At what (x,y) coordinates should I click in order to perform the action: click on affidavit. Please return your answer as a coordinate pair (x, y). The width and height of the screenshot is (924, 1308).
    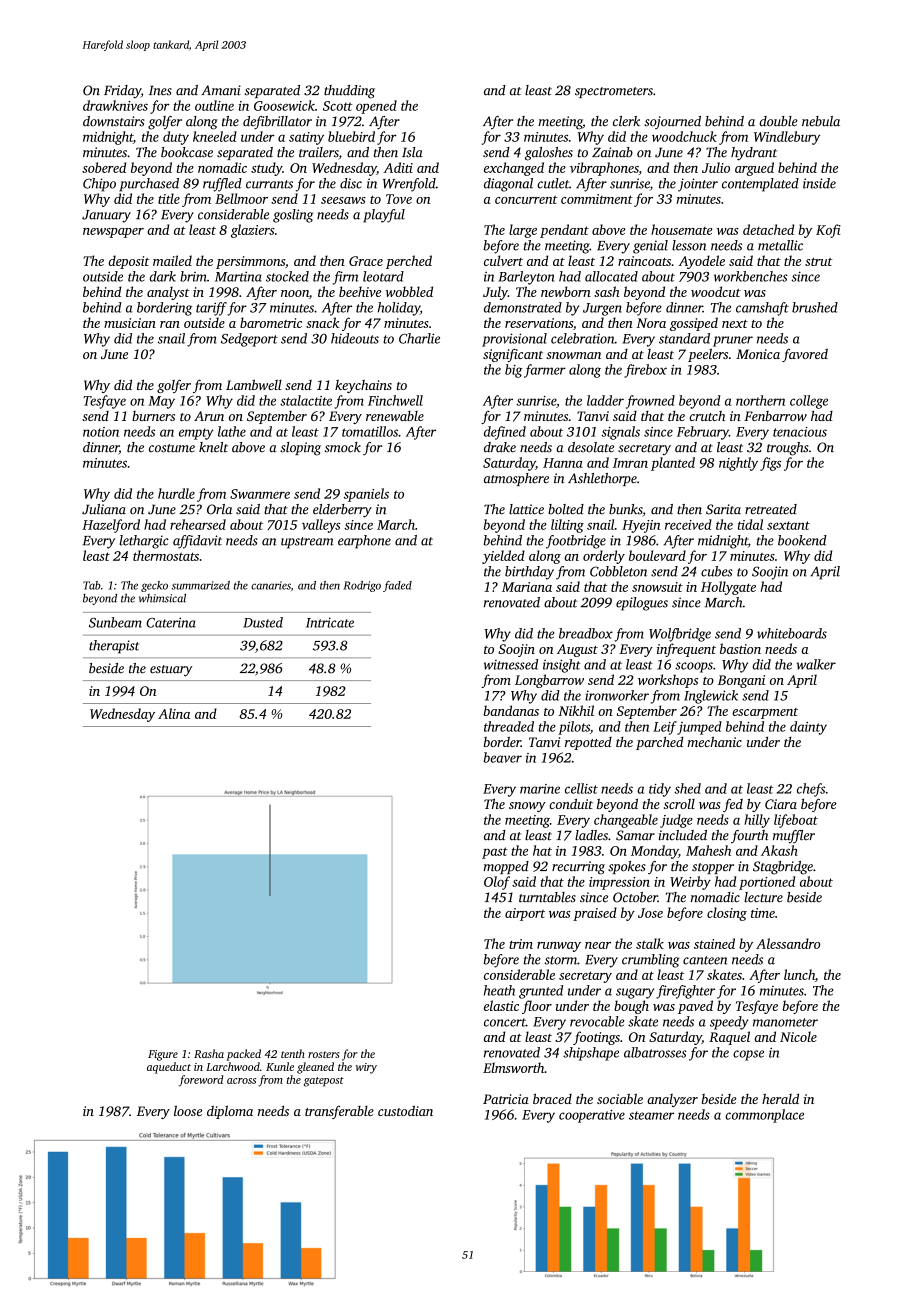
    Looking at the image, I should click on (197, 542).
